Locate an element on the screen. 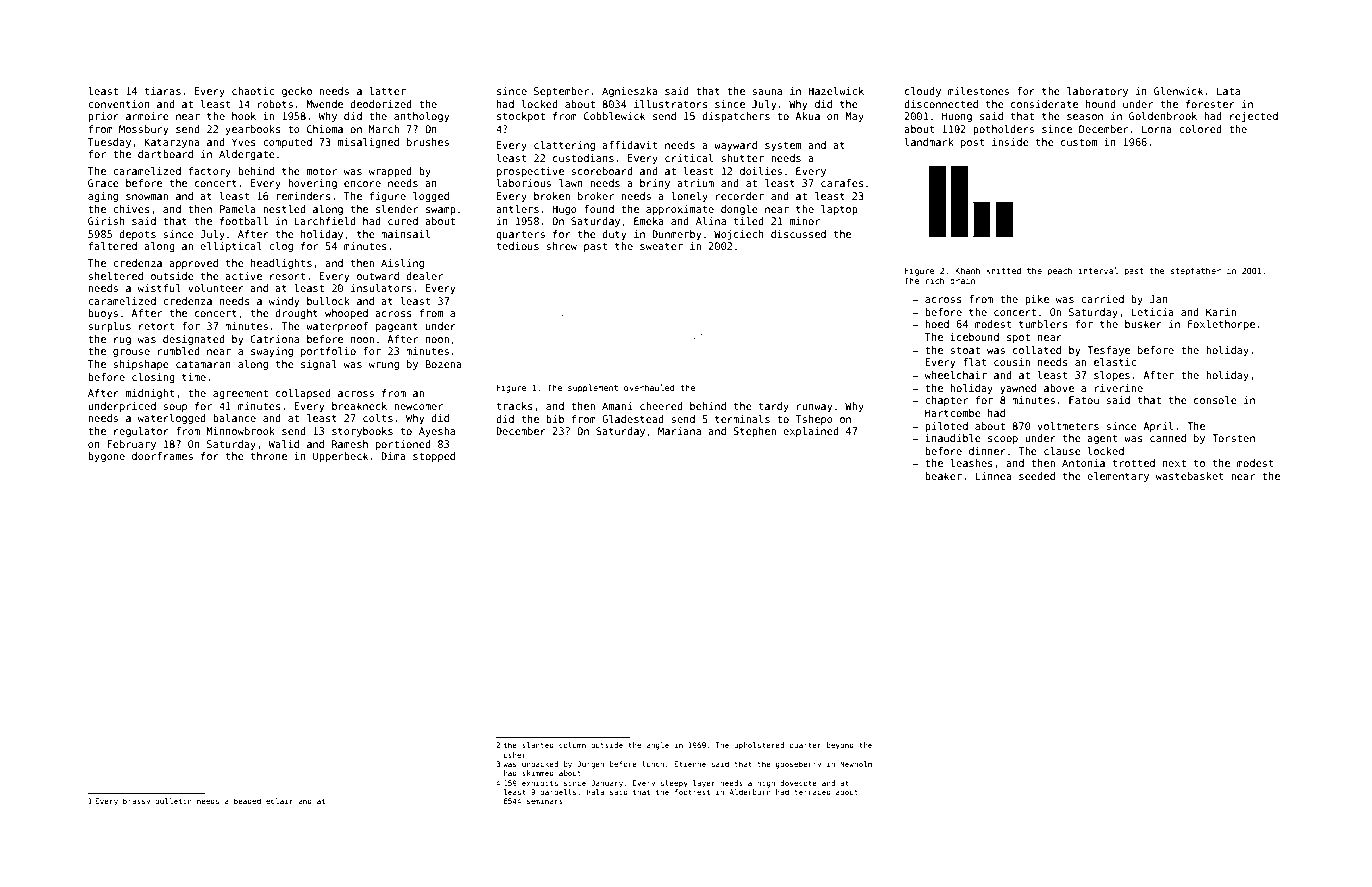 The height and width of the screenshot is (887, 1372). eclair is located at coordinates (279, 801).
